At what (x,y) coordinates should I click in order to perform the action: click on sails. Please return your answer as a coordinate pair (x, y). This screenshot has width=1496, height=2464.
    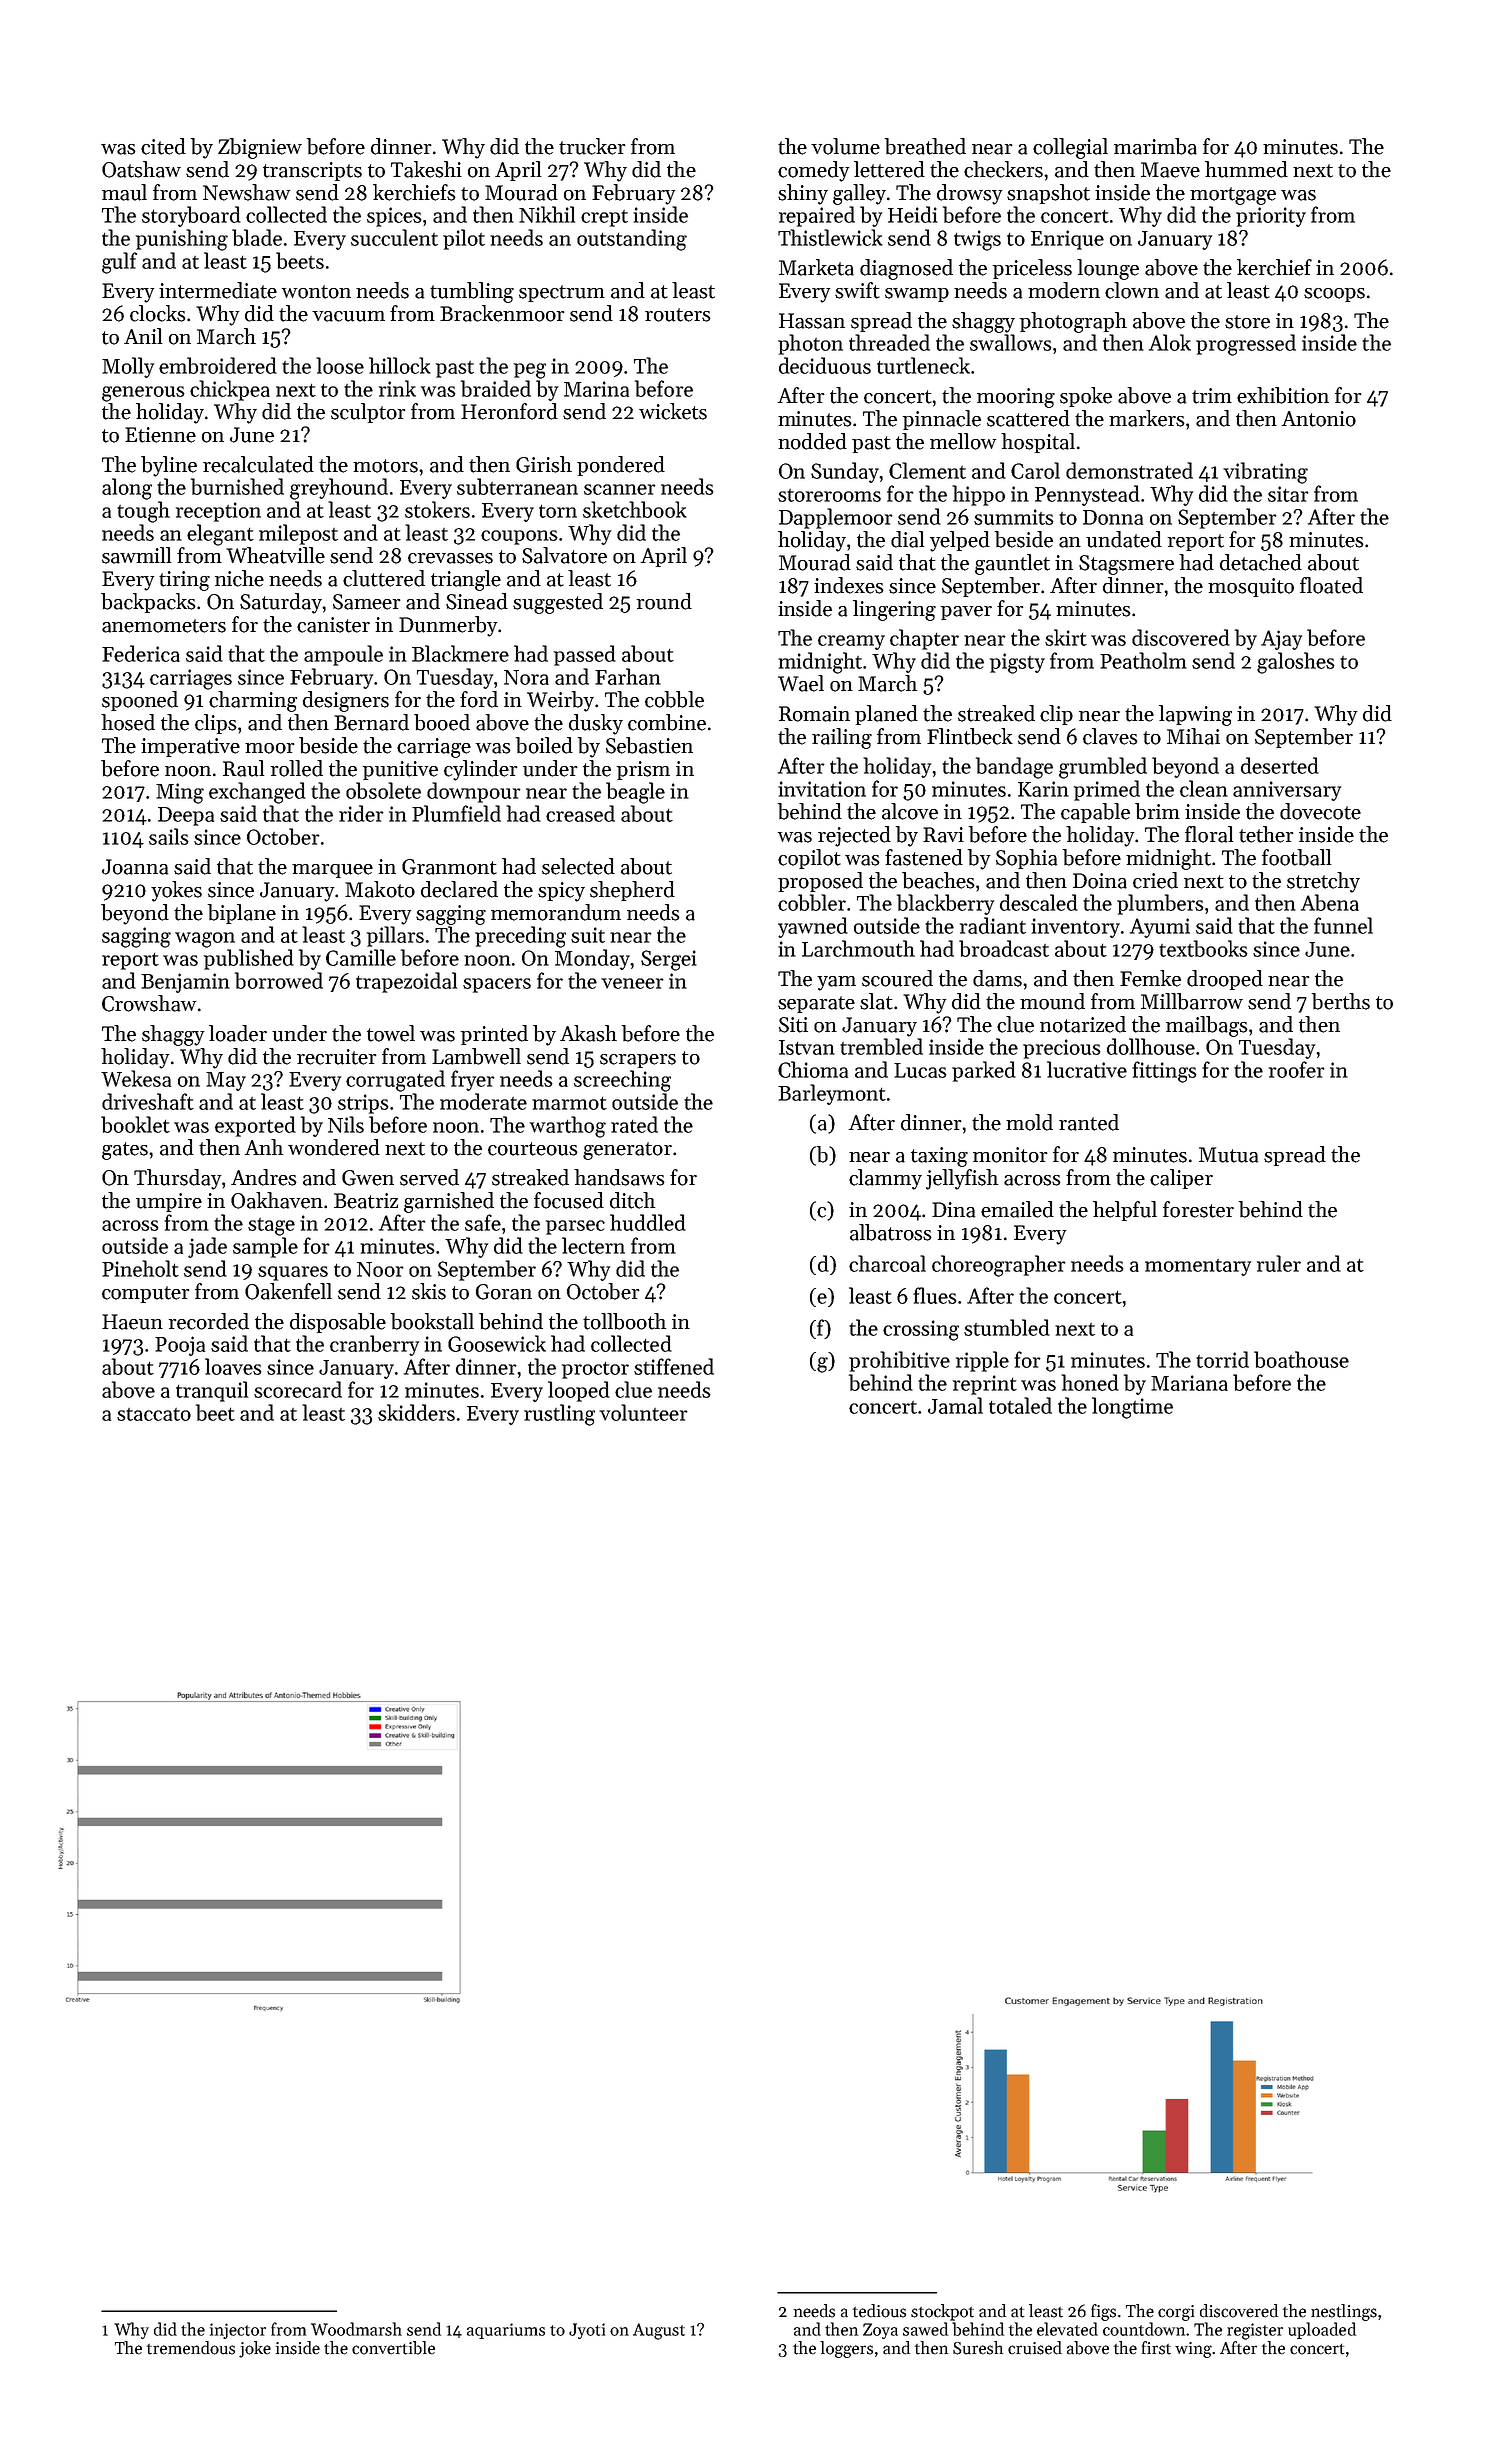
    Looking at the image, I should click on (169, 836).
